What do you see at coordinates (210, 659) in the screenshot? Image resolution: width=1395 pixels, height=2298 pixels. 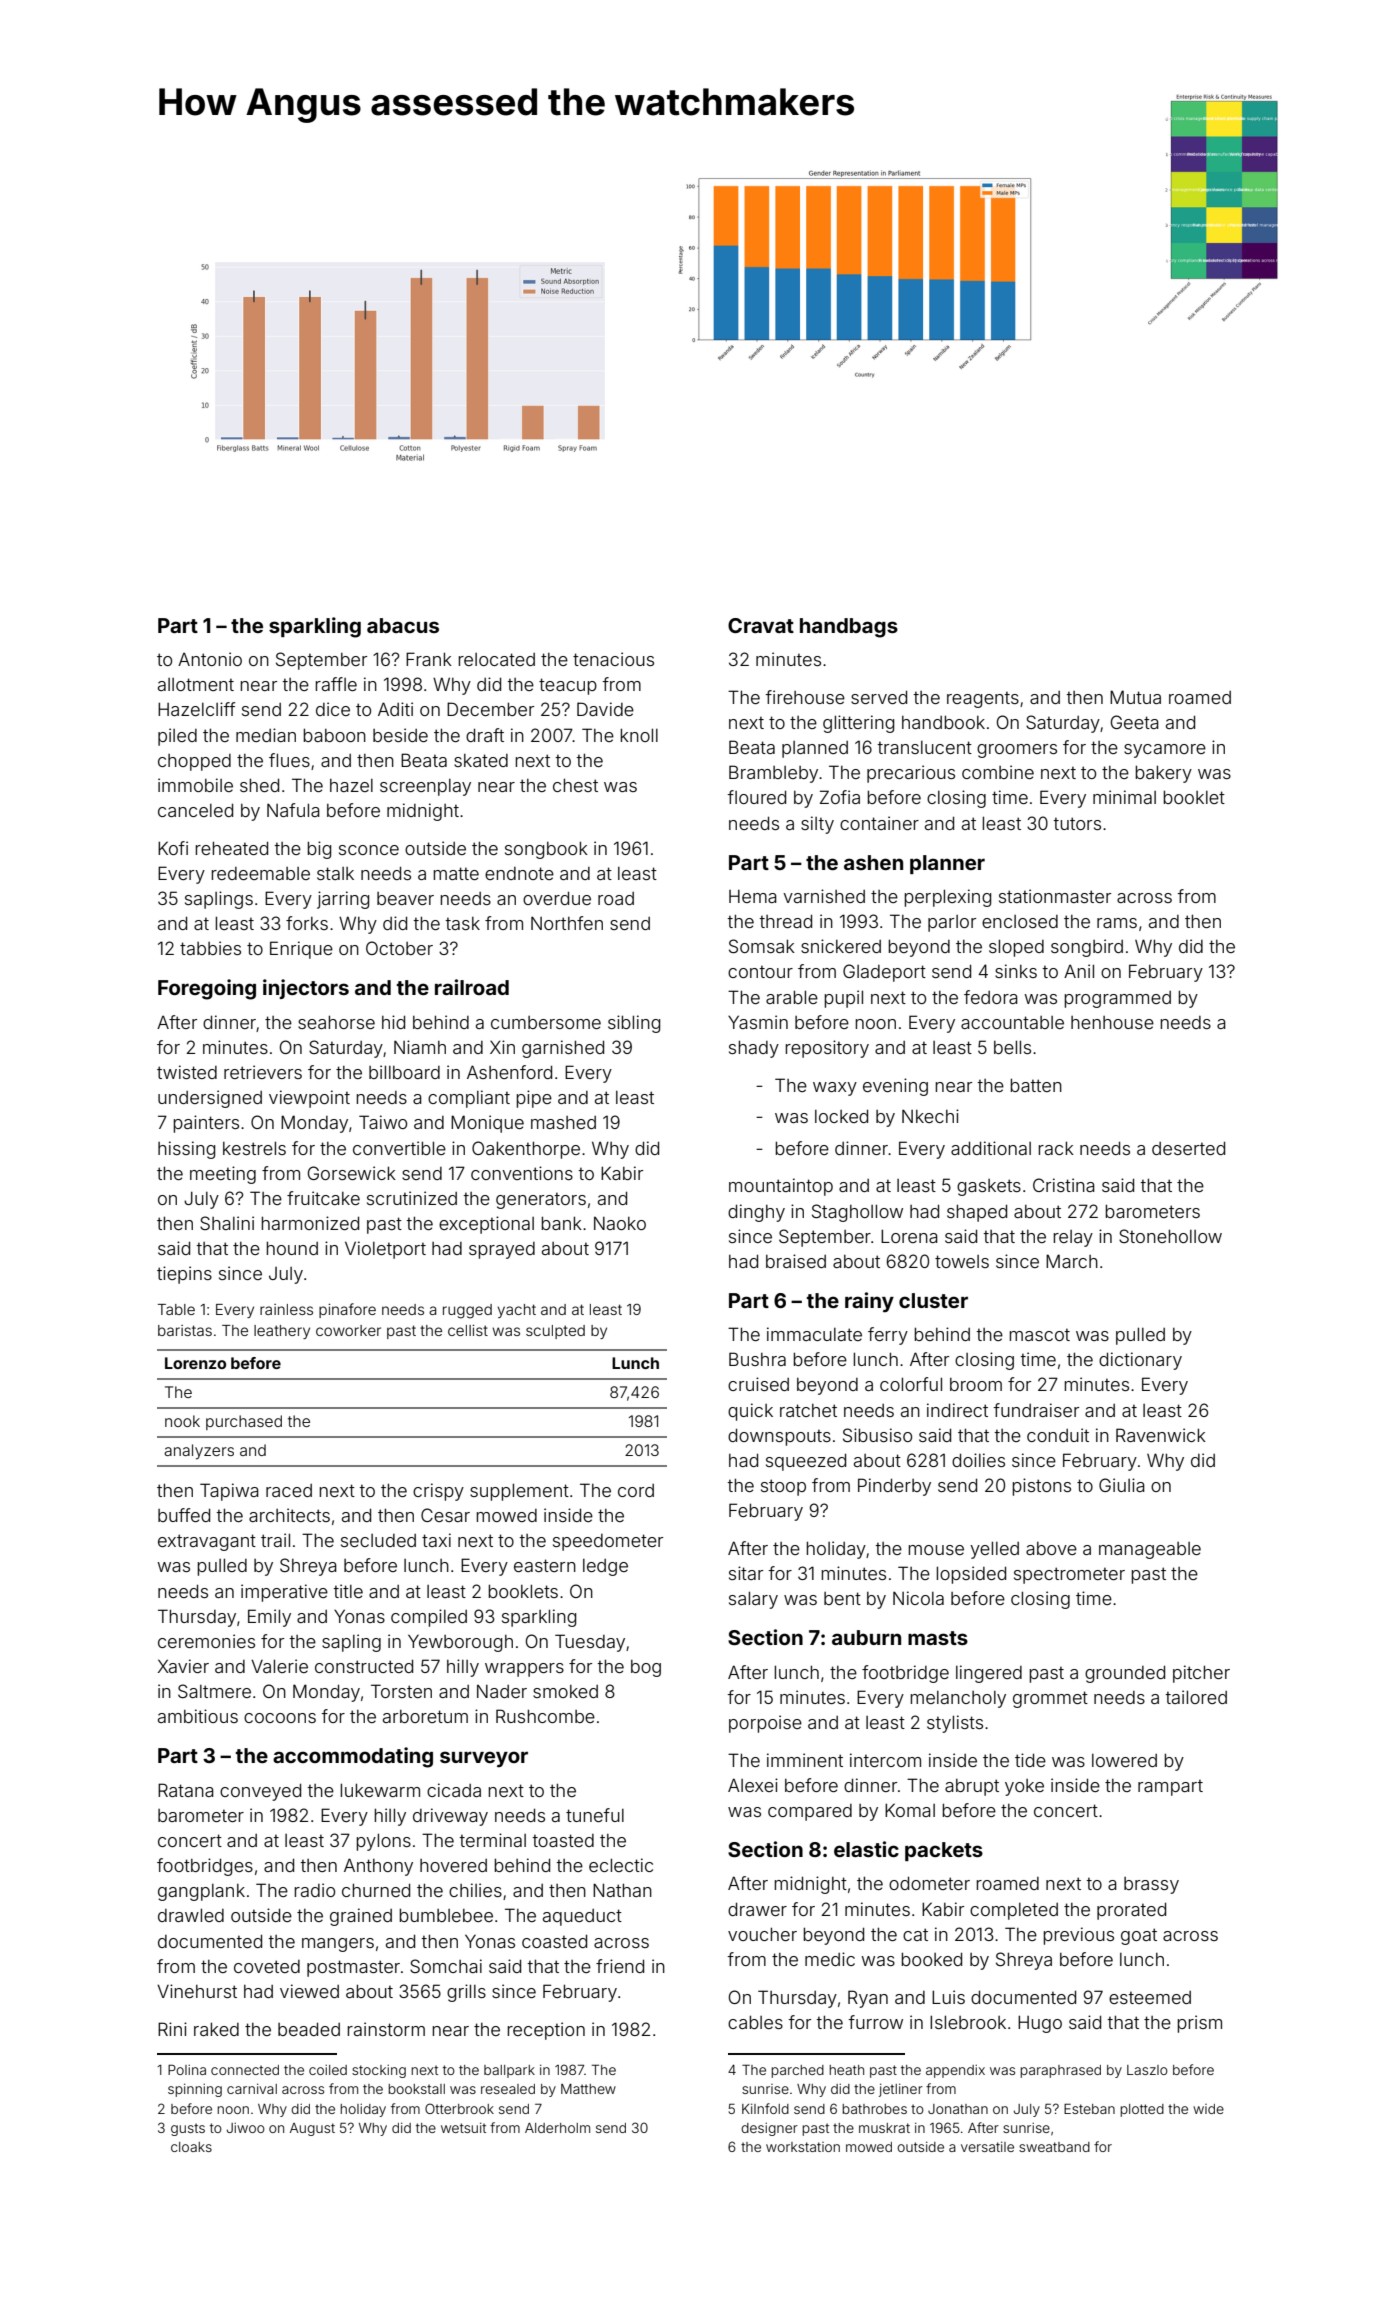 I see `Antonio` at bounding box center [210, 659].
